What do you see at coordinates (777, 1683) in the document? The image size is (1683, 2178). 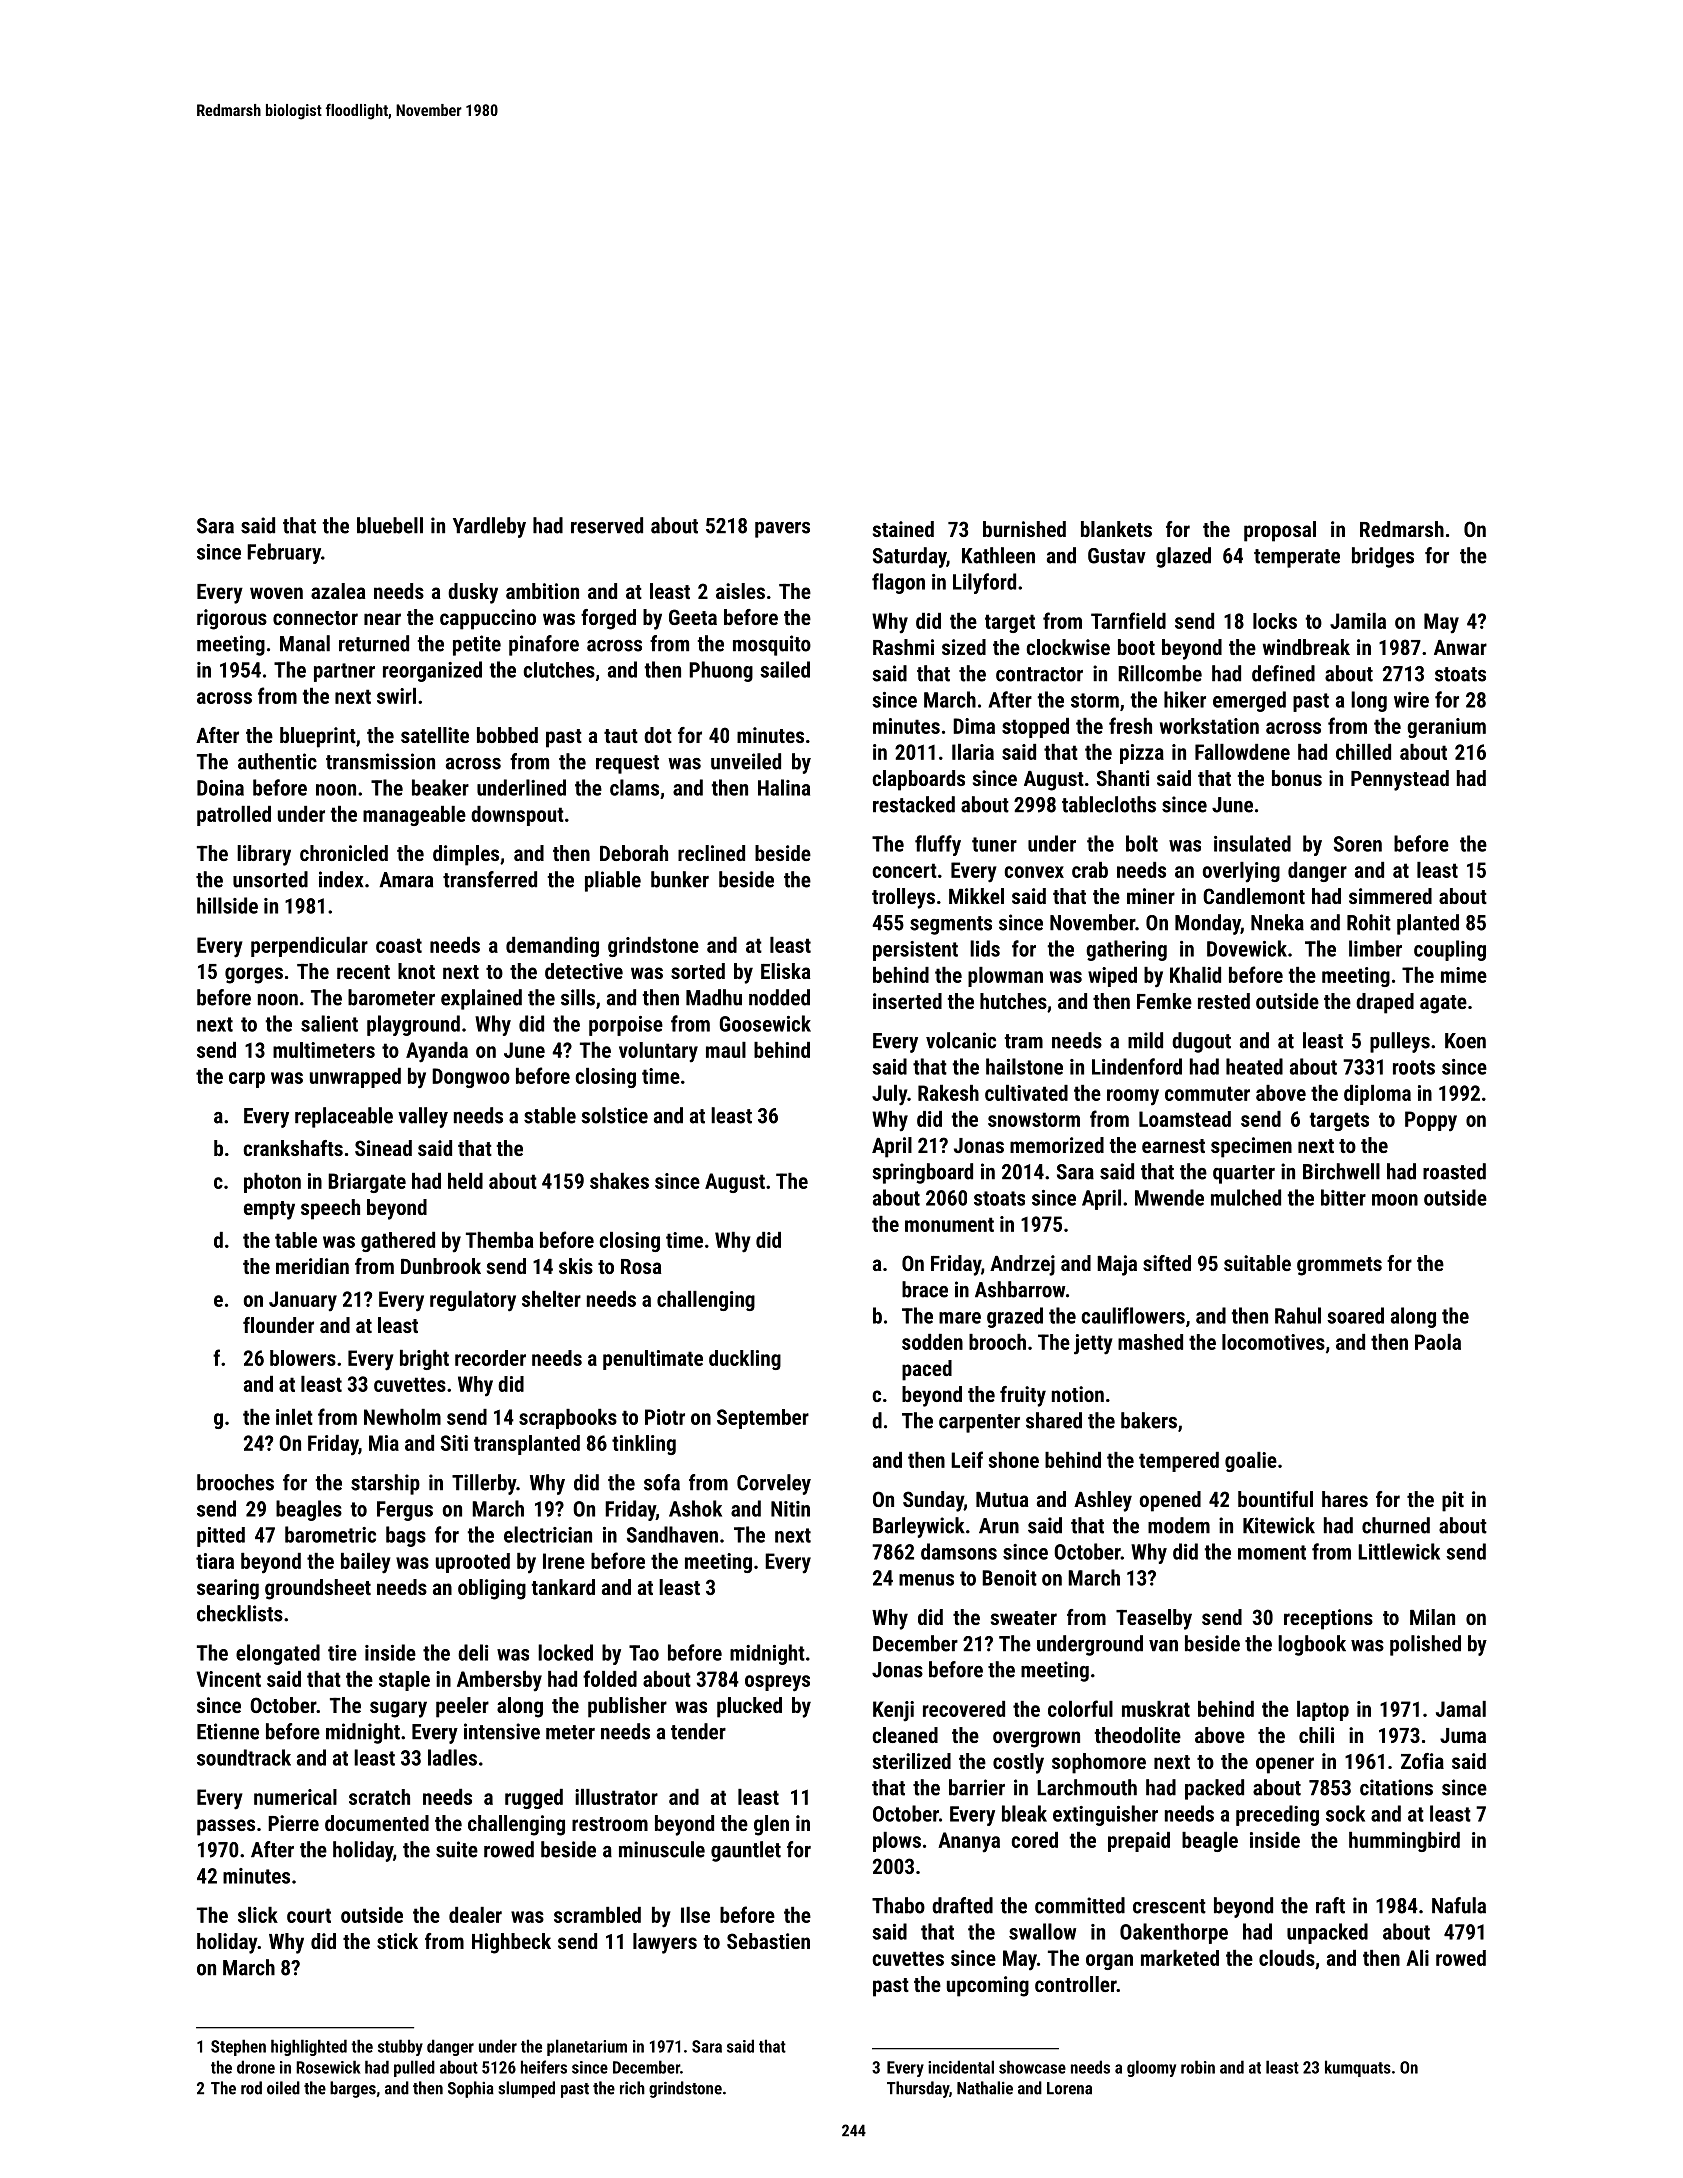 I see `ospreys` at bounding box center [777, 1683].
